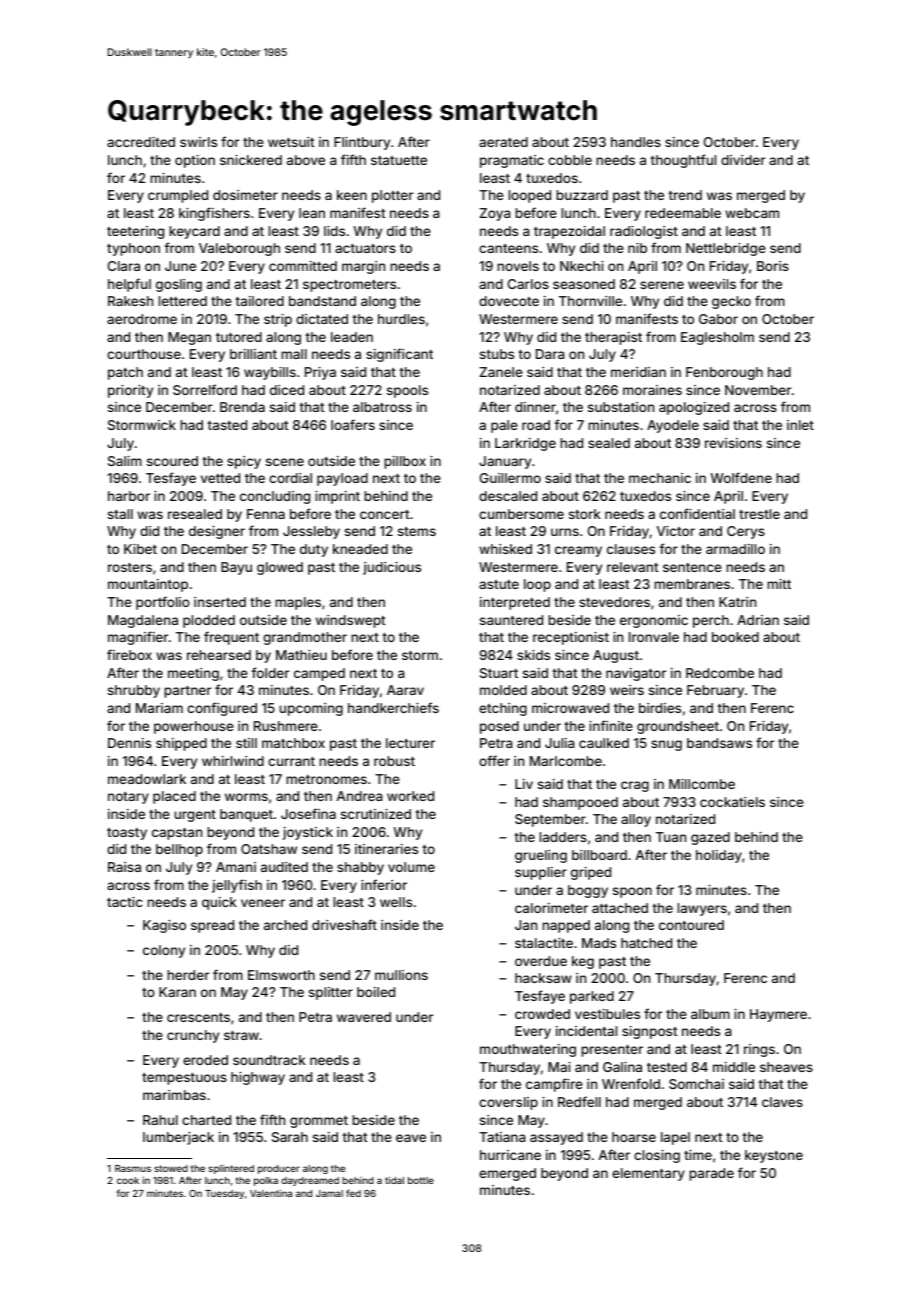  Describe the element at coordinates (174, 1095) in the screenshot. I see `marimbas` at that location.
